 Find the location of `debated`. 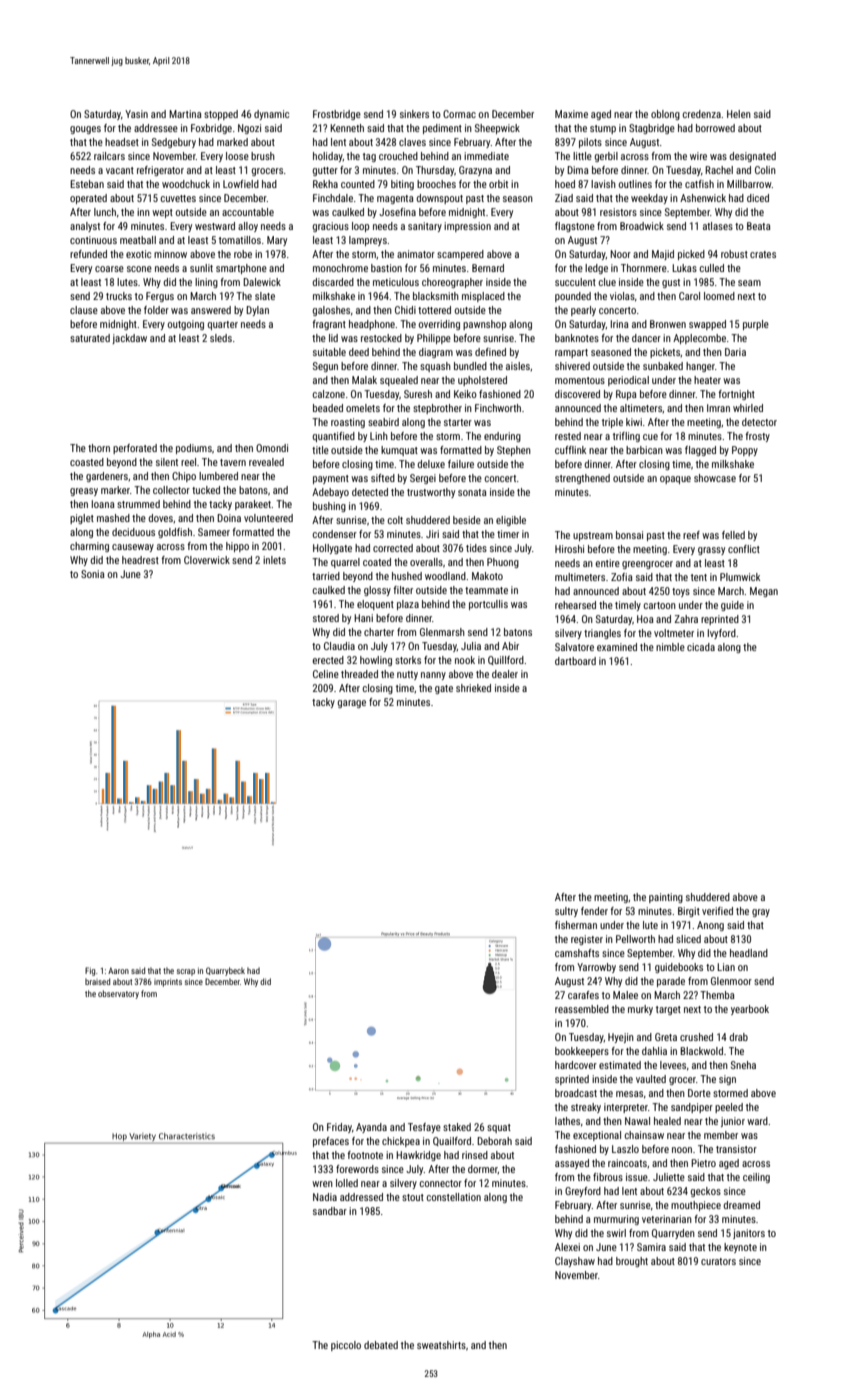

debated is located at coordinates (381, 1345).
